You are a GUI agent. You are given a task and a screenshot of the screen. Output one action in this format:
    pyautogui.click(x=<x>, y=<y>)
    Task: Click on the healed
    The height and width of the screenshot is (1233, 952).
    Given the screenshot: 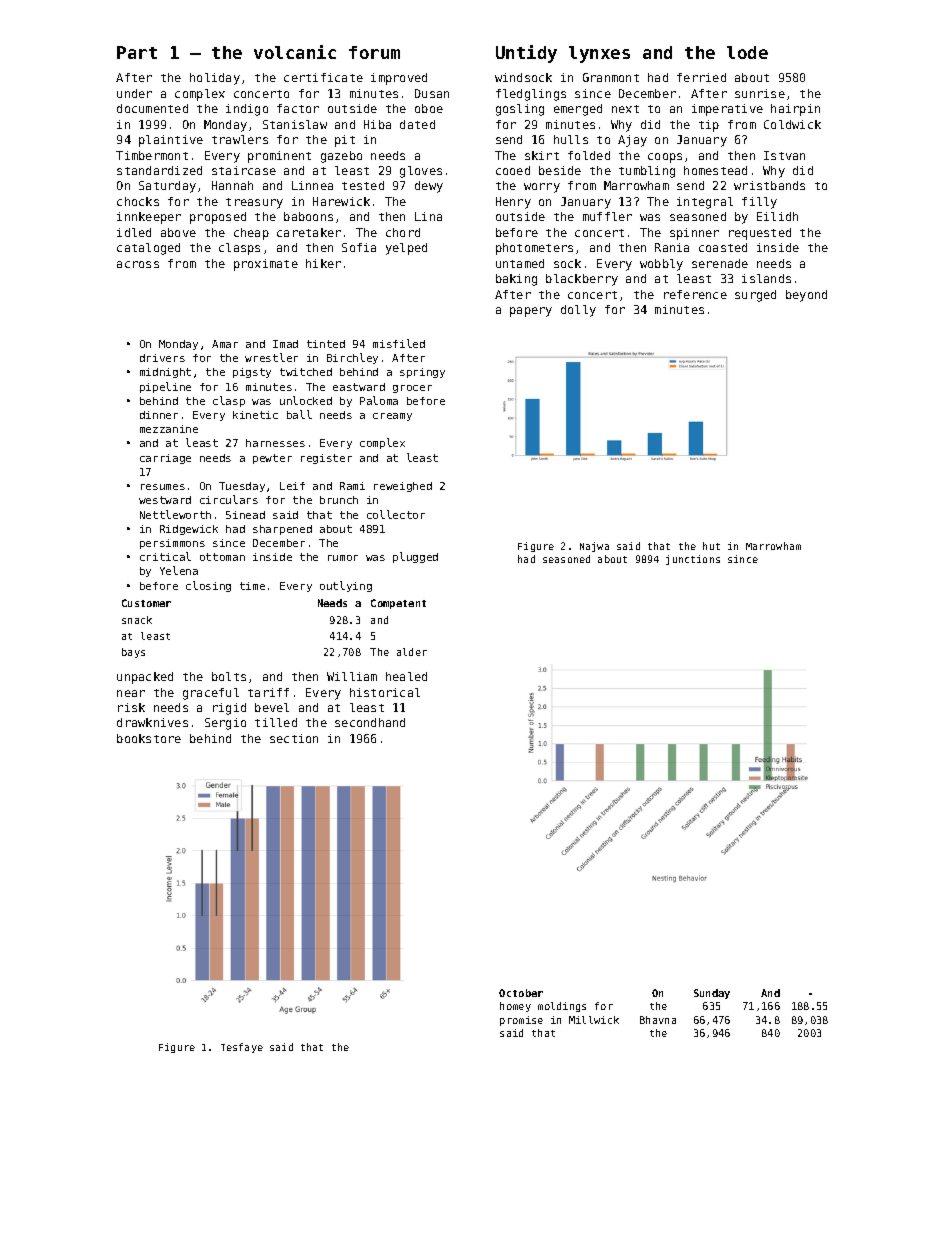 What is the action you would take?
    pyautogui.click(x=406, y=676)
